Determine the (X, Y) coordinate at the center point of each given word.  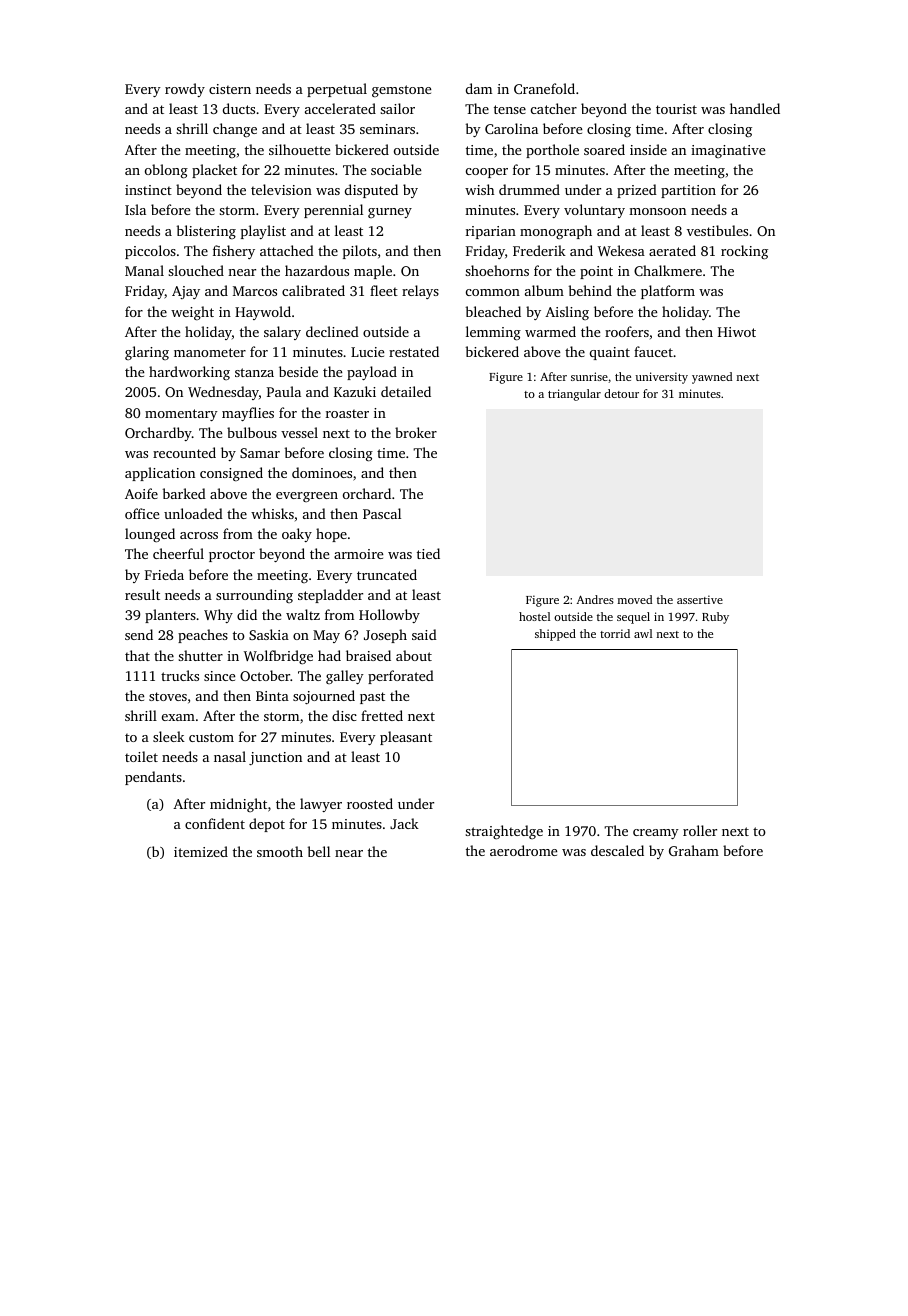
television (281, 189)
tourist (676, 109)
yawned (712, 378)
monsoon (657, 211)
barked (184, 493)
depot (267, 825)
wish (479, 189)
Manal (144, 270)
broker (416, 432)
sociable (396, 169)
